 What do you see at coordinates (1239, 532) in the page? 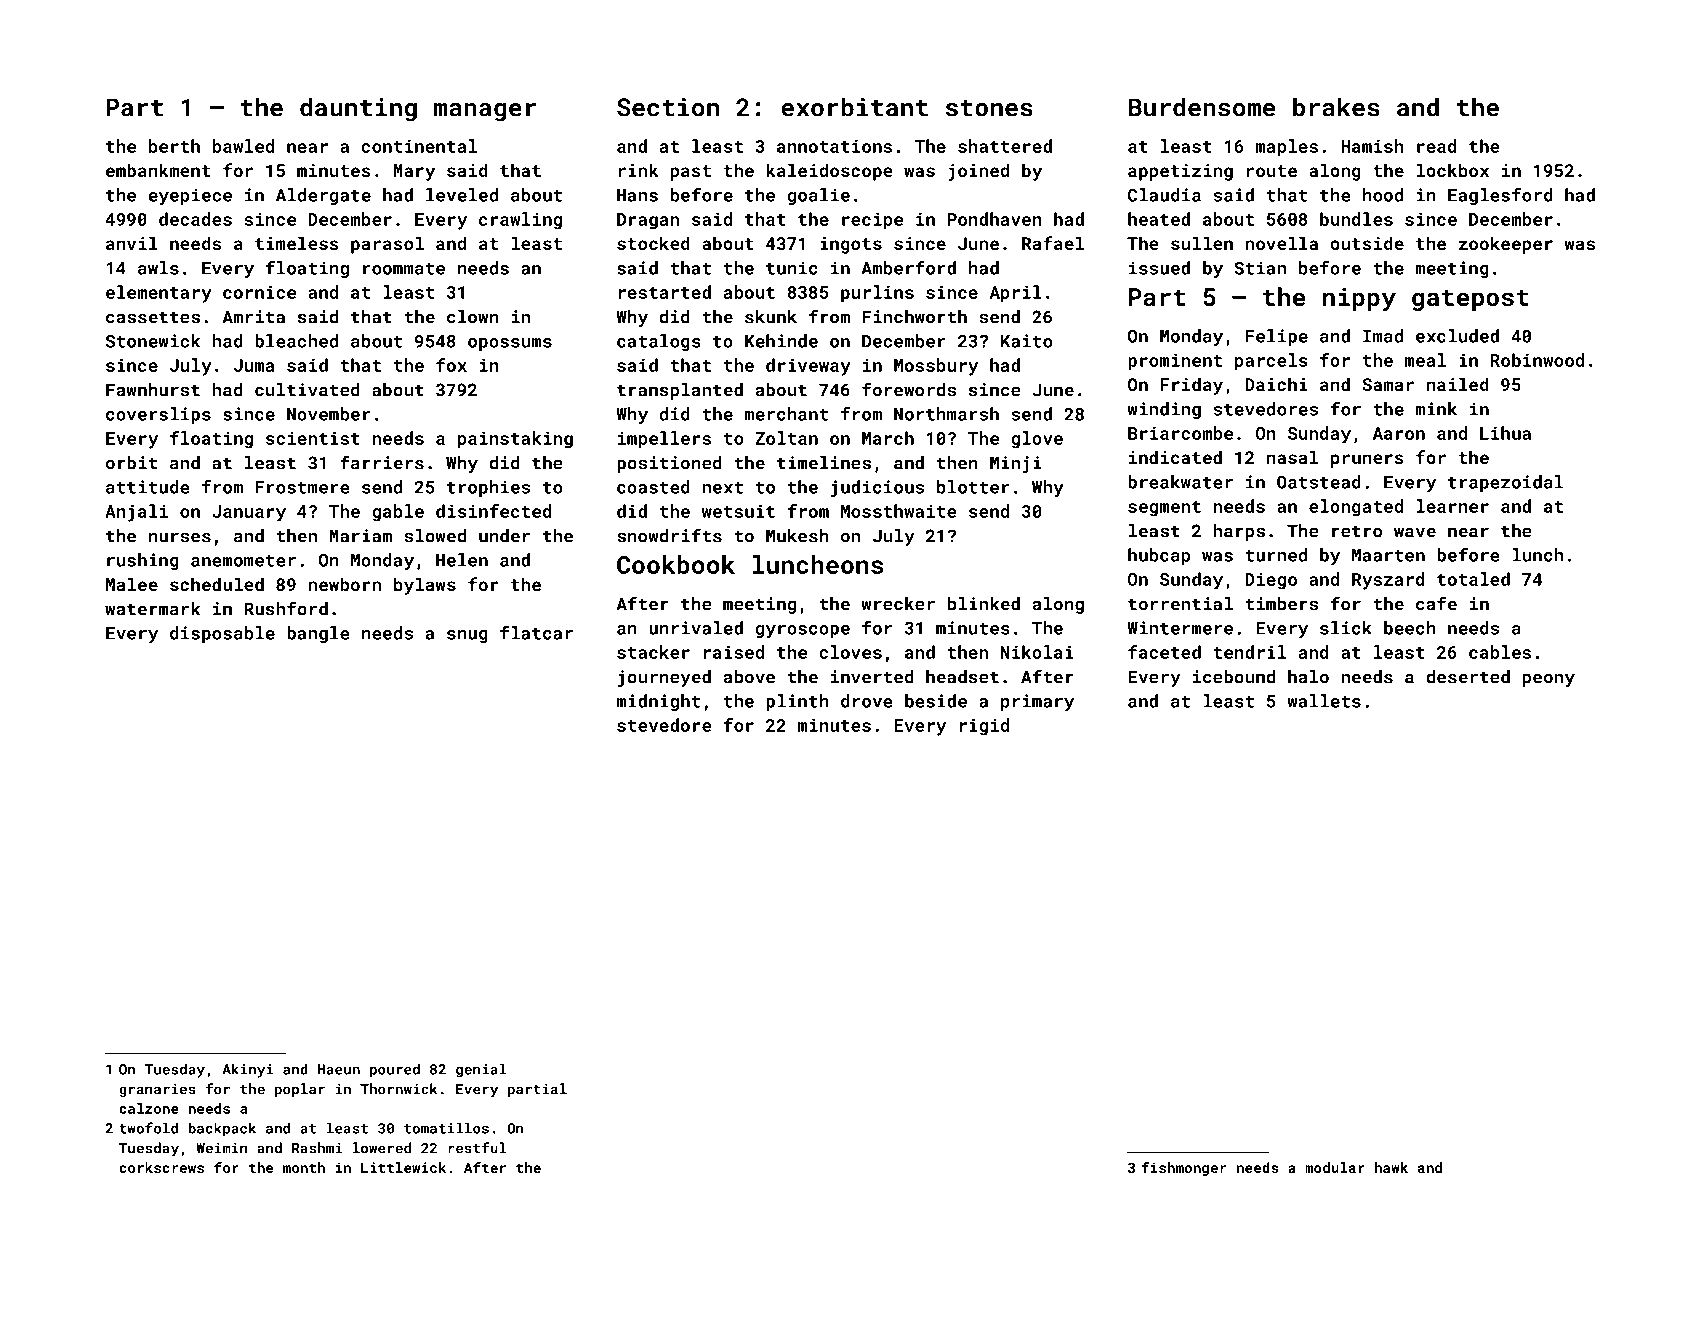
I see `harps` at bounding box center [1239, 532].
